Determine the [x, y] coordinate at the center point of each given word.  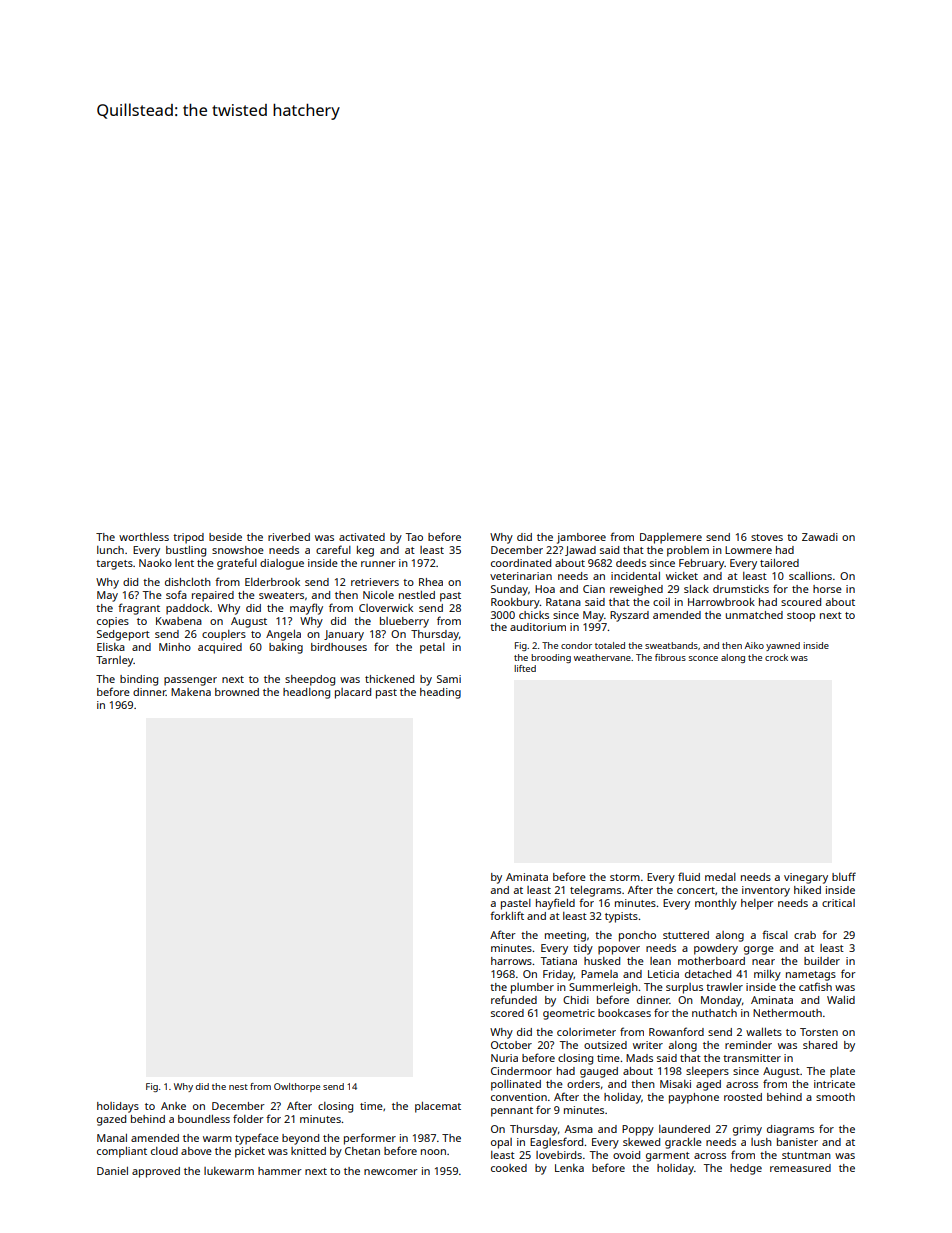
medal [720, 877]
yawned [783, 646]
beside [225, 537]
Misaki [675, 1084]
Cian [594, 589]
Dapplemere [671, 538]
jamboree [581, 538]
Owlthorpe [297, 1087]
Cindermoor [521, 1071]
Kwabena [179, 621]
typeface [257, 1139]
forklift [507, 915]
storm [625, 877]
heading [440, 693]
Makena [191, 692]
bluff [844, 876]
